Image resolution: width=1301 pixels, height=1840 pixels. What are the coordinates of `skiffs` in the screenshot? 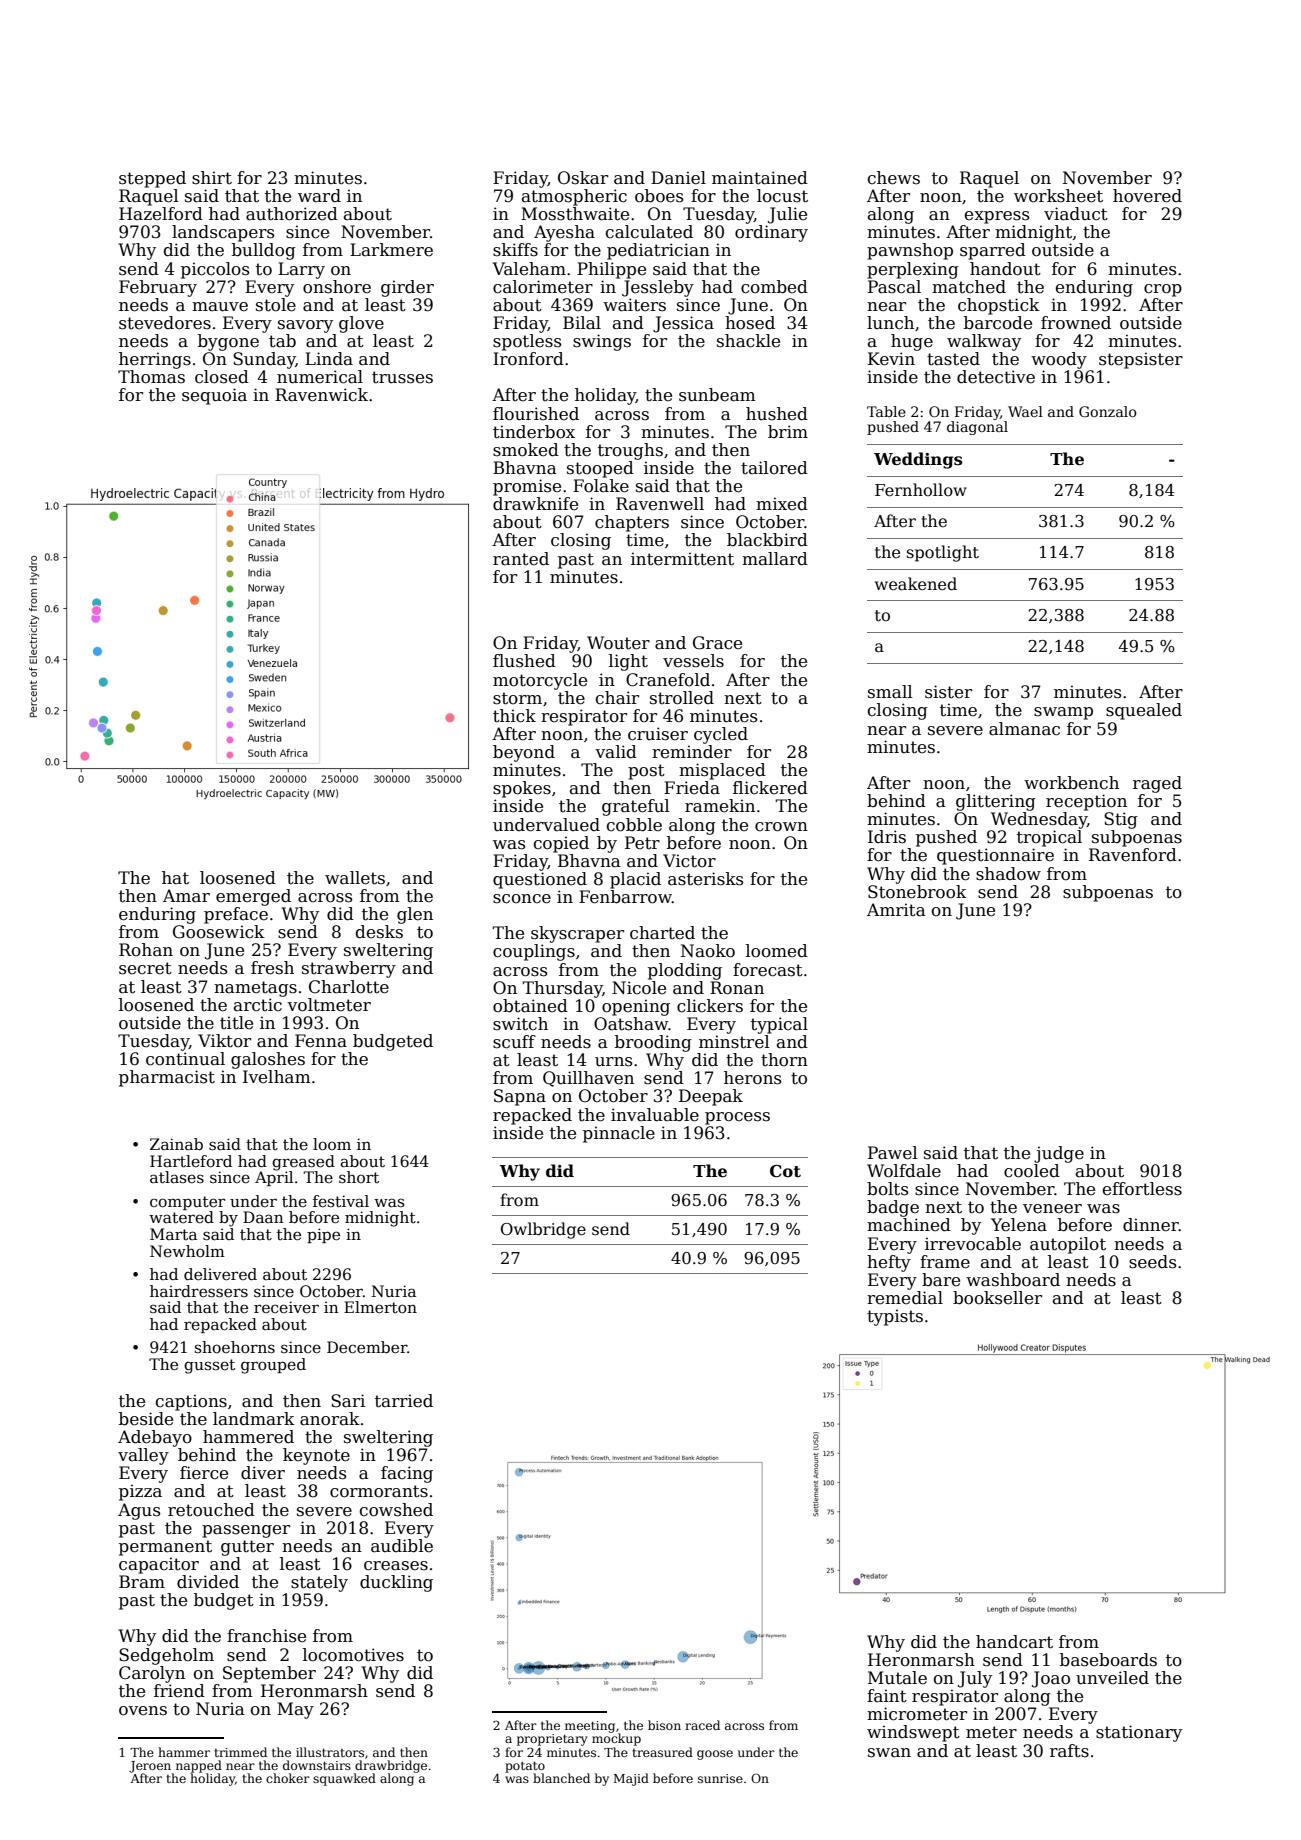 It's located at (515, 249).
